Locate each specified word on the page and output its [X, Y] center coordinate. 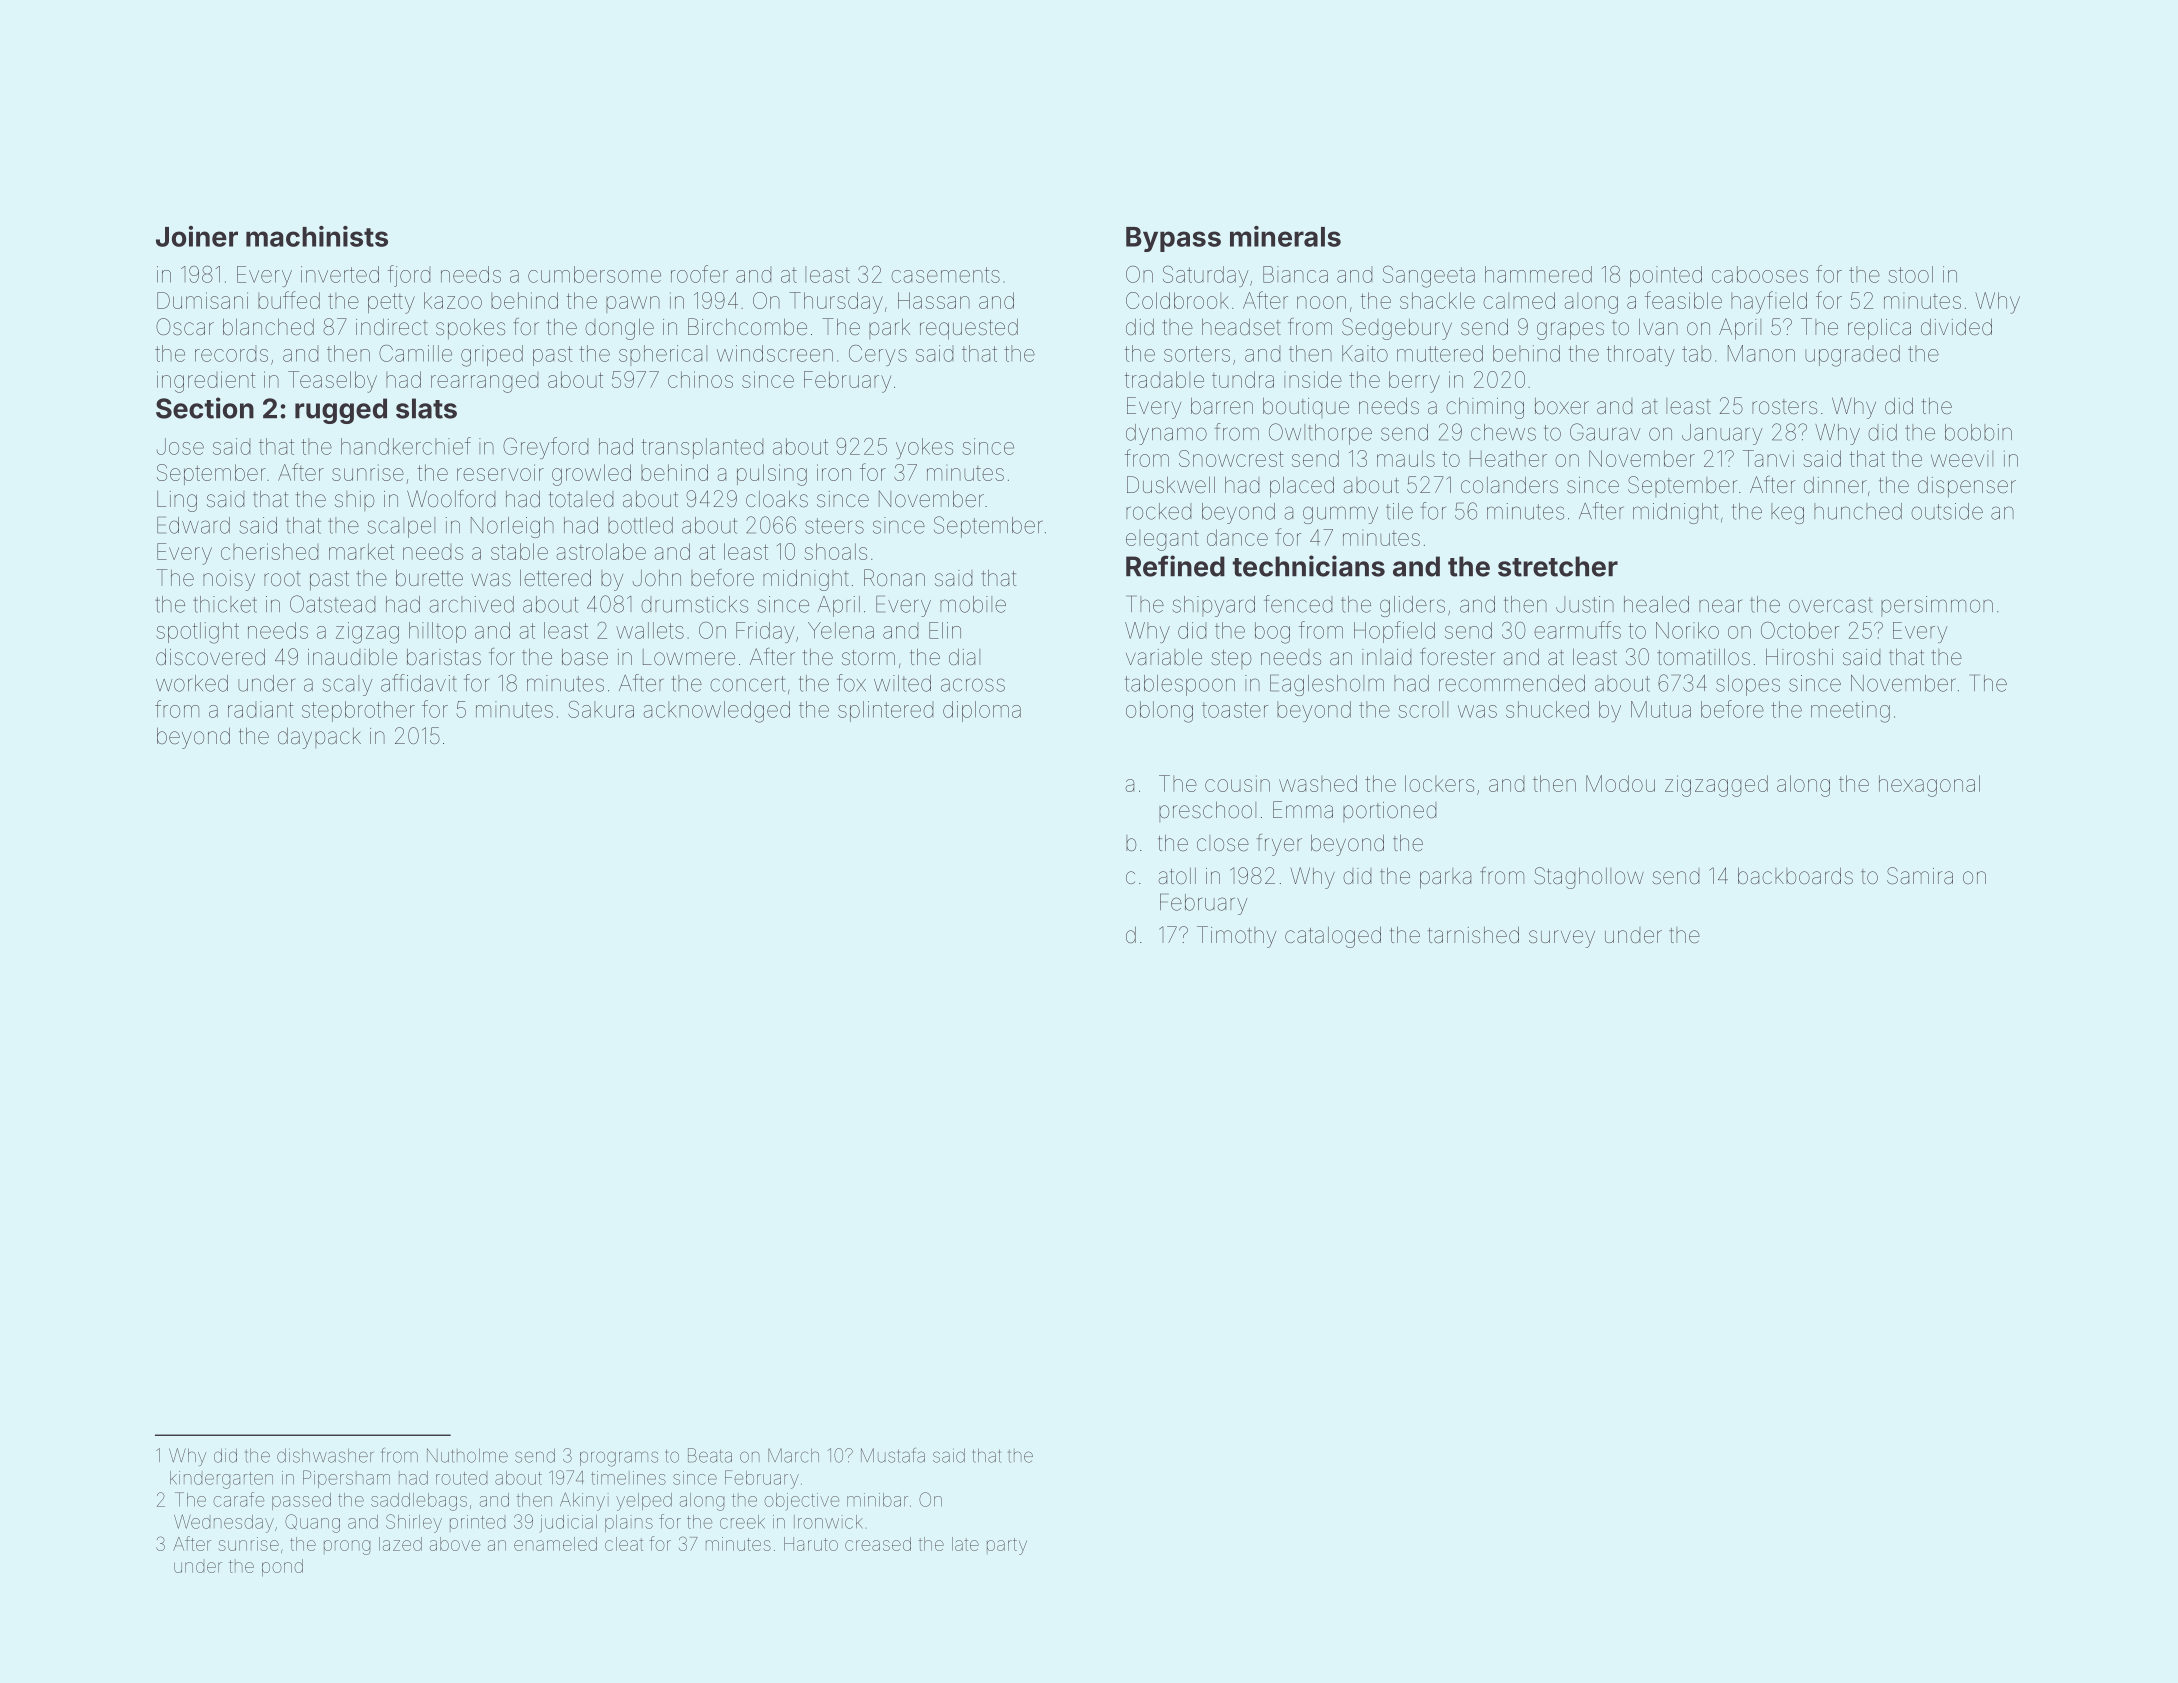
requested [969, 329]
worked [192, 683]
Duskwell [1171, 485]
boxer [1562, 406]
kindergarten [221, 1480]
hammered [1538, 274]
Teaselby [332, 382]
